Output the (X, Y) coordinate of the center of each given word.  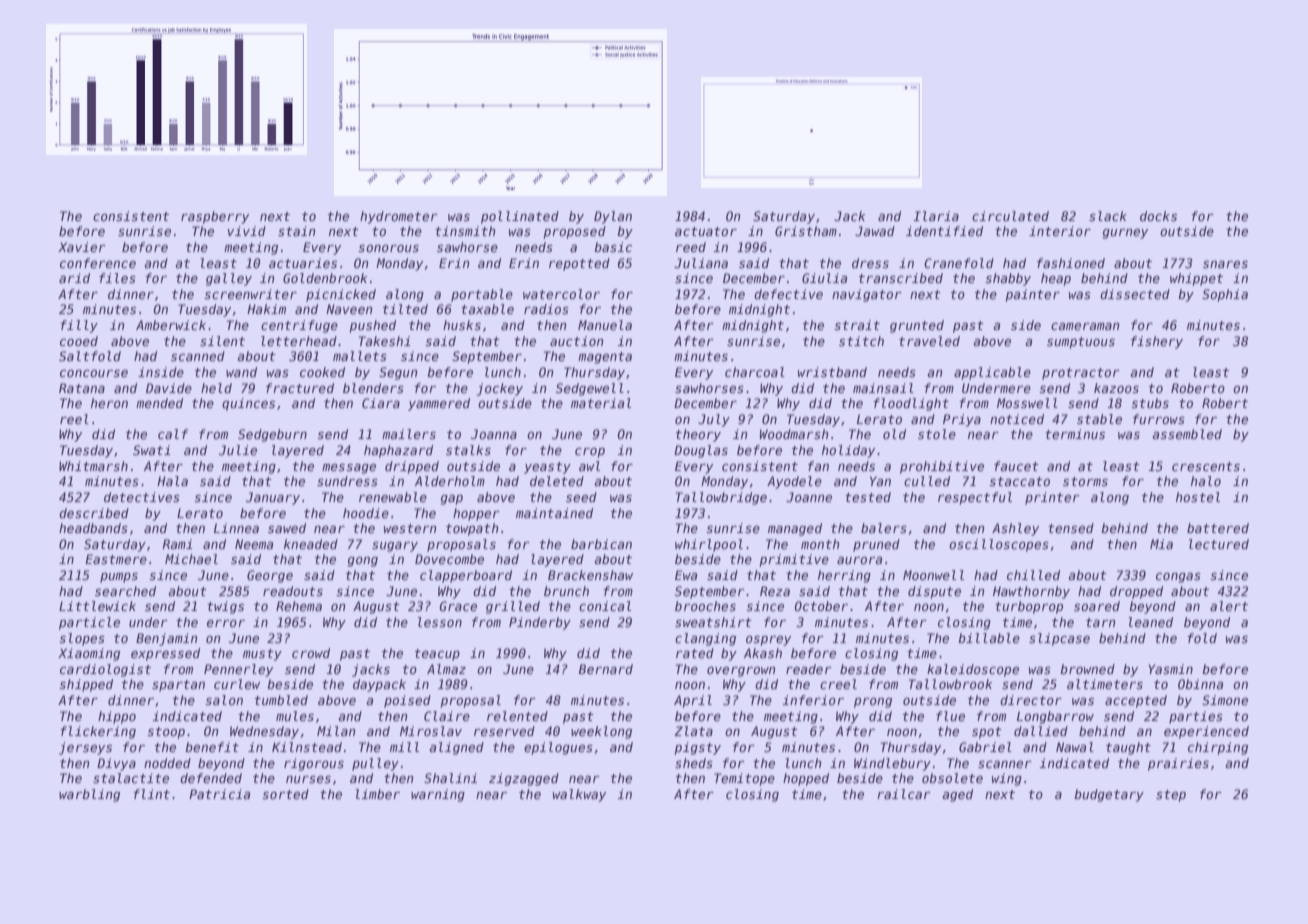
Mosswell (1027, 403)
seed (581, 497)
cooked (322, 372)
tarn (1101, 622)
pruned (876, 545)
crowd (311, 653)
